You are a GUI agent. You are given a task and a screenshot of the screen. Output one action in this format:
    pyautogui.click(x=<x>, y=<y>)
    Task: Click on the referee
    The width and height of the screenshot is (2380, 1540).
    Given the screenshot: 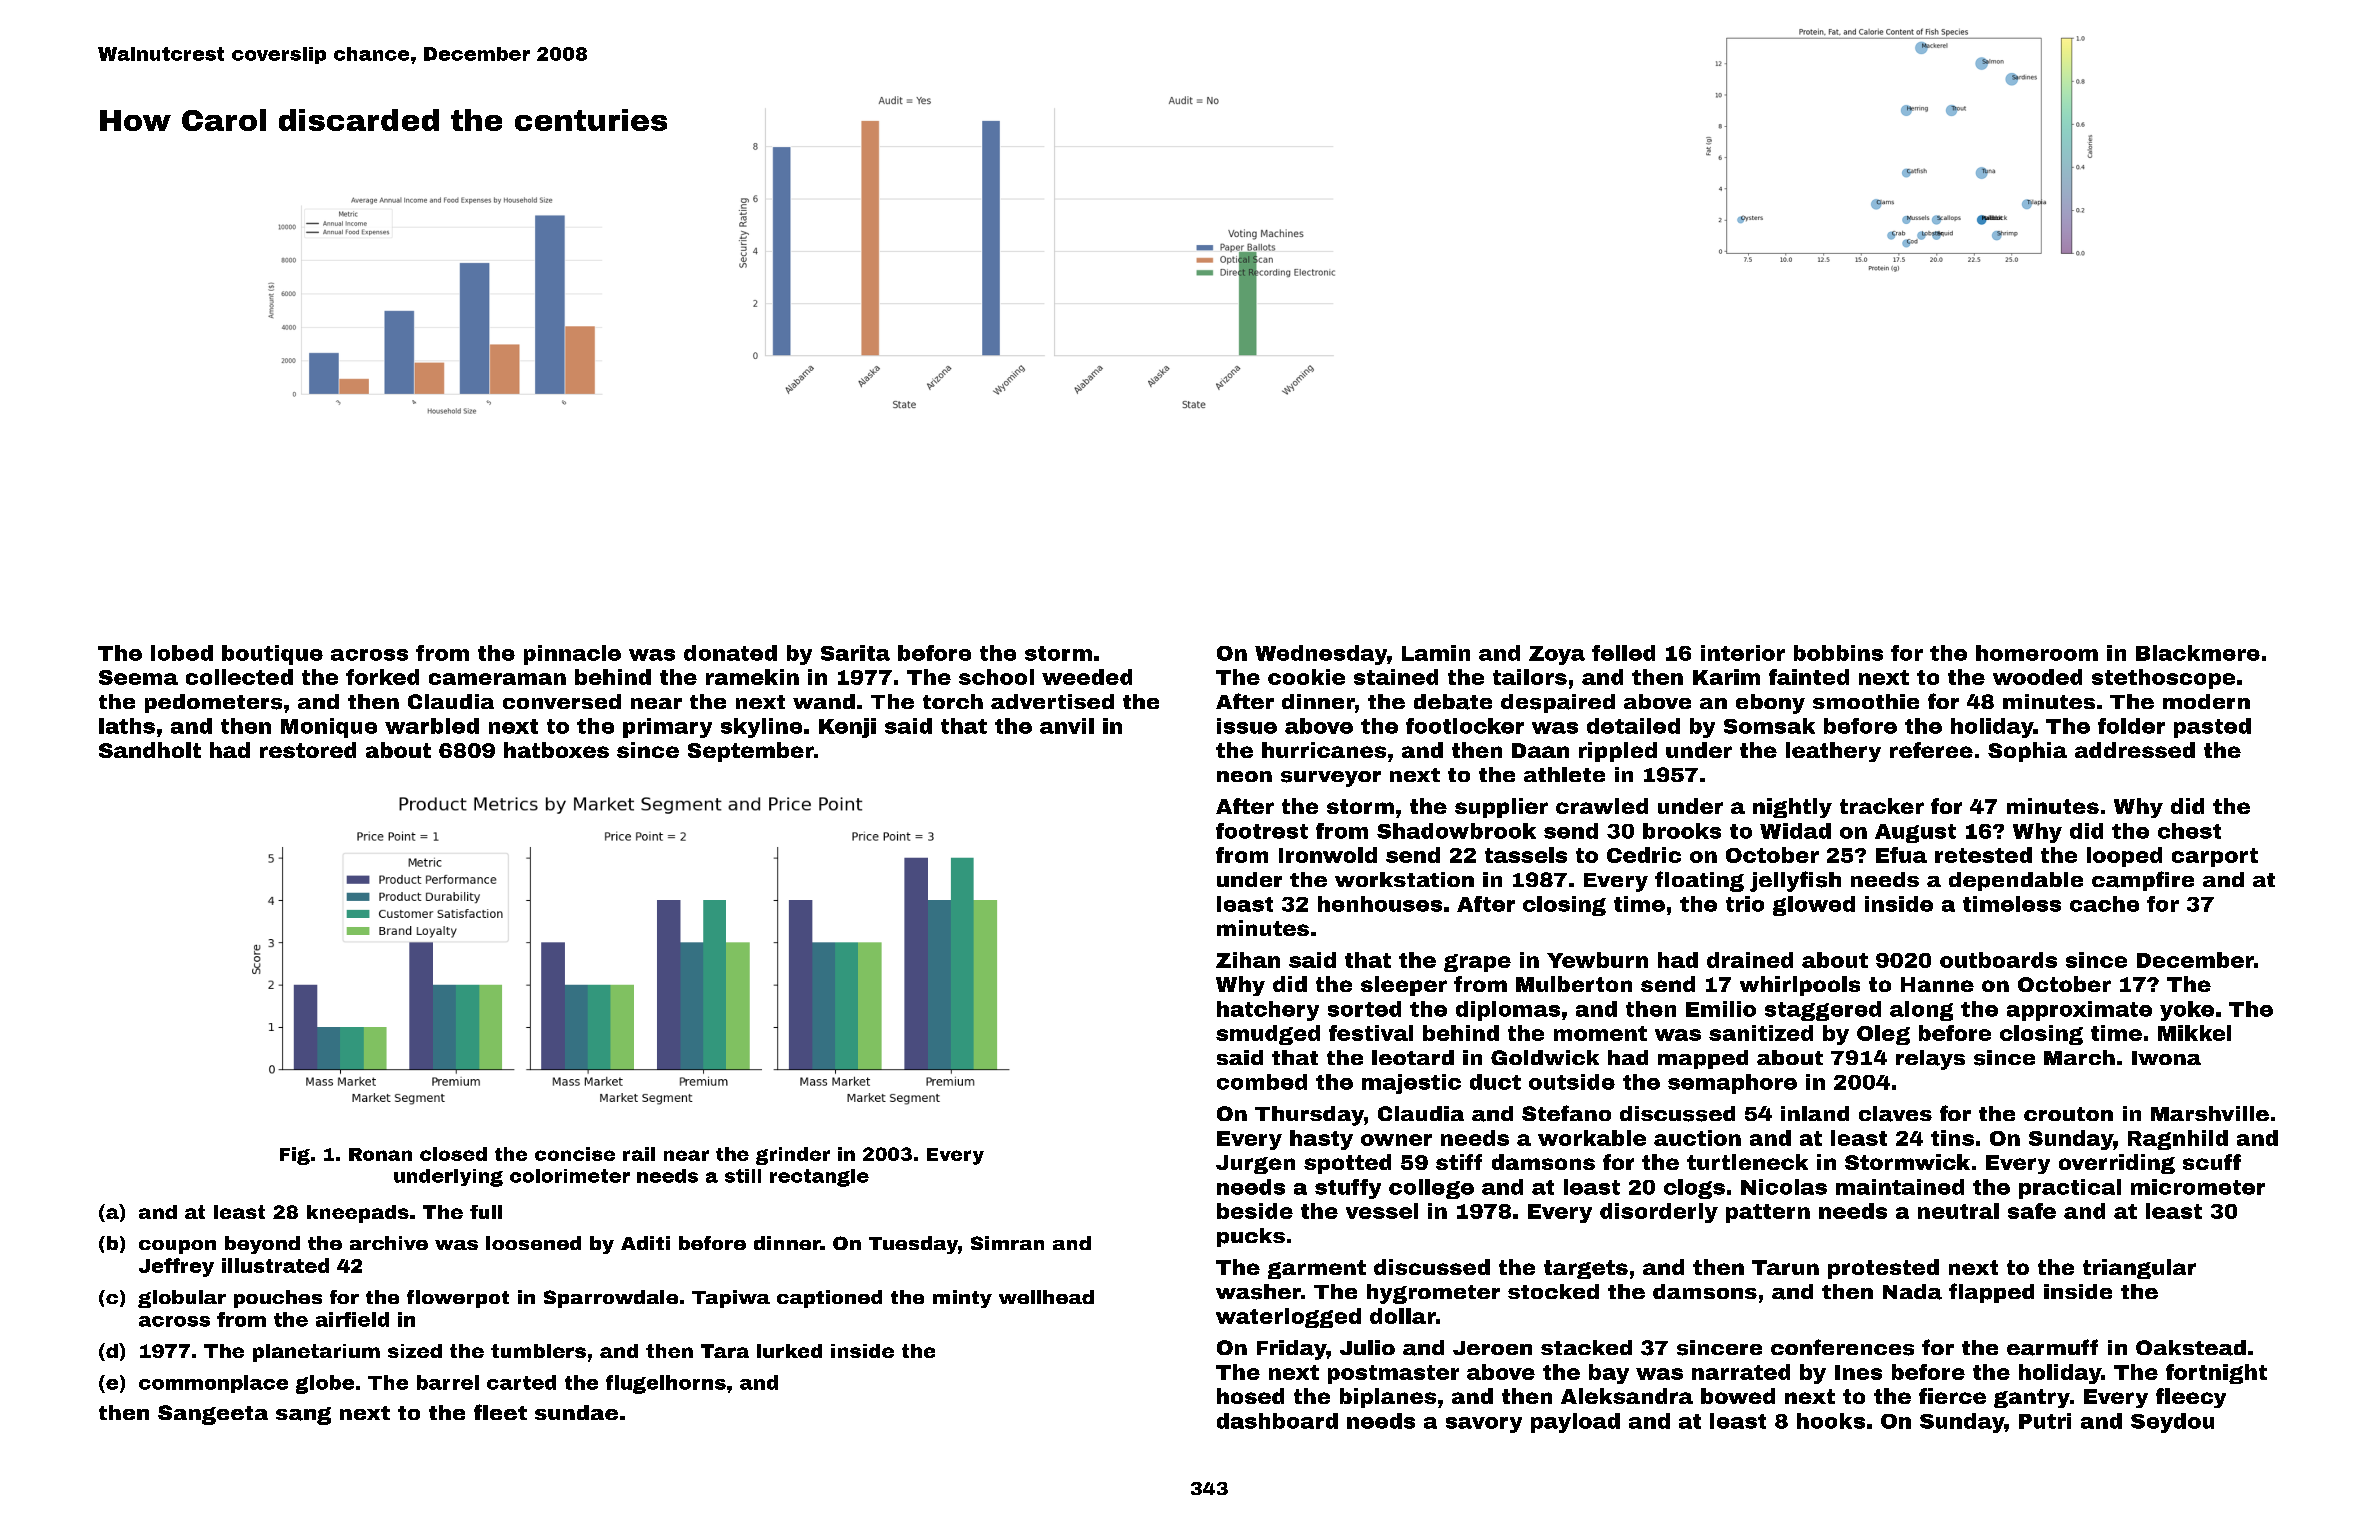 What is the action you would take?
    pyautogui.click(x=1931, y=750)
